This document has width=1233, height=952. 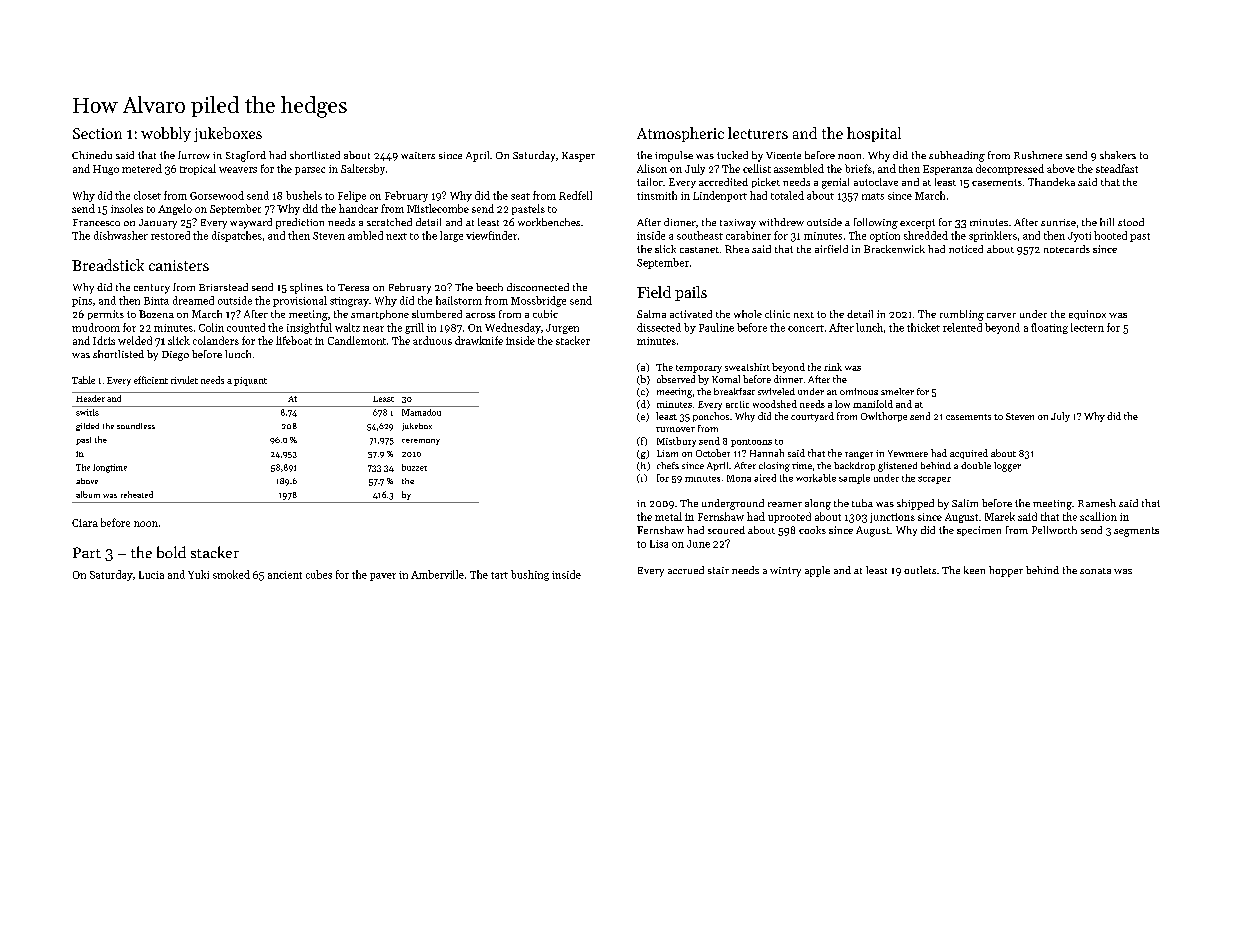 What do you see at coordinates (171, 552) in the document?
I see `bold` at bounding box center [171, 552].
